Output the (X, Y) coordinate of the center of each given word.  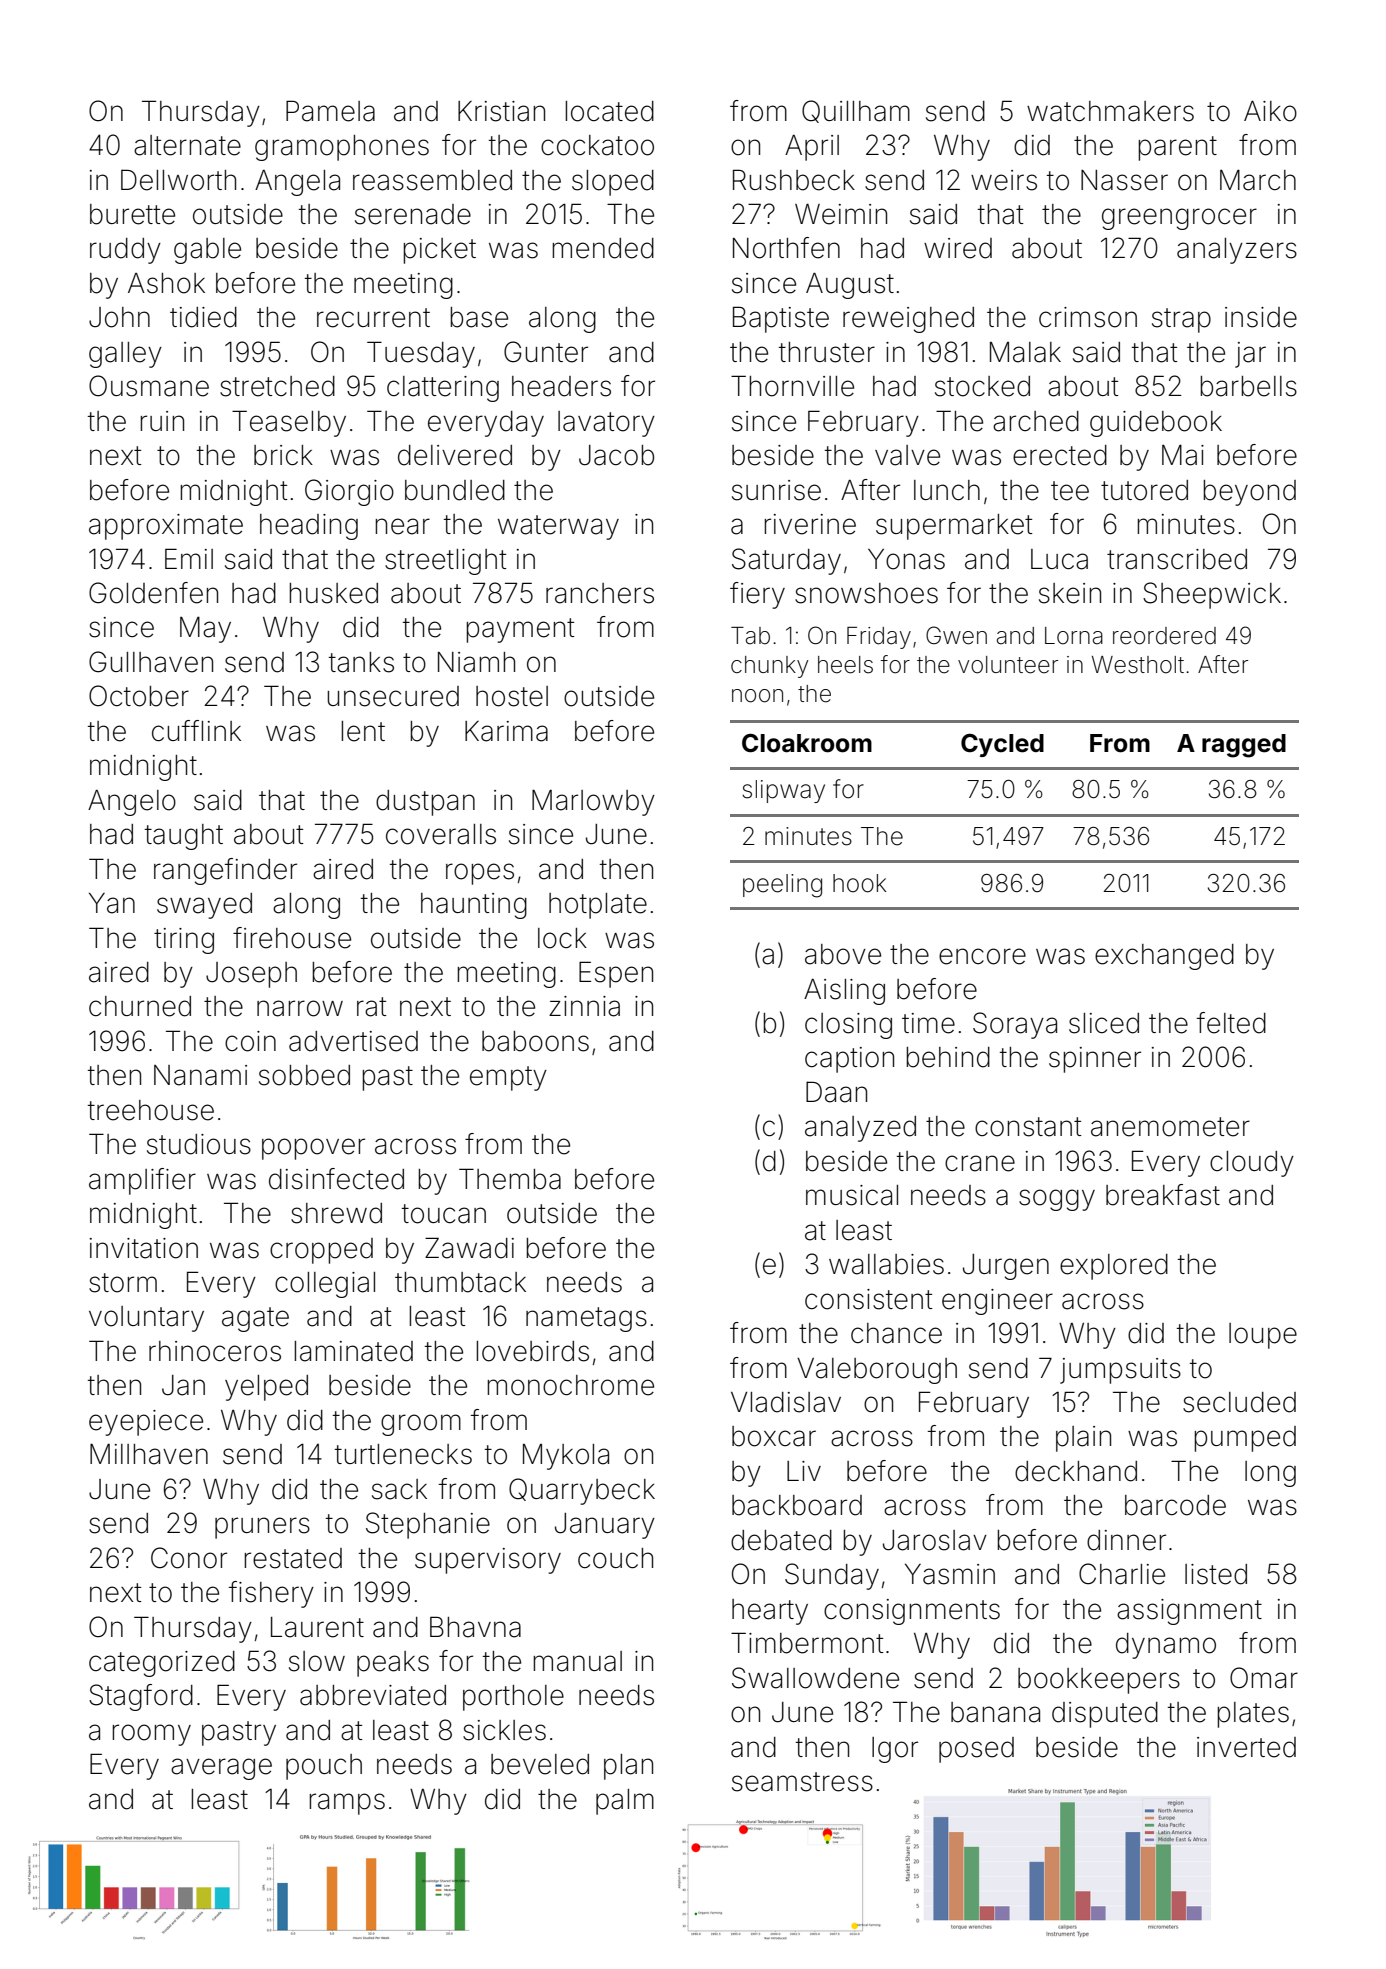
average (221, 1769)
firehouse (292, 938)
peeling (782, 886)
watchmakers (1110, 111)
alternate (187, 145)
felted (1231, 1023)
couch (615, 1558)
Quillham (856, 111)
